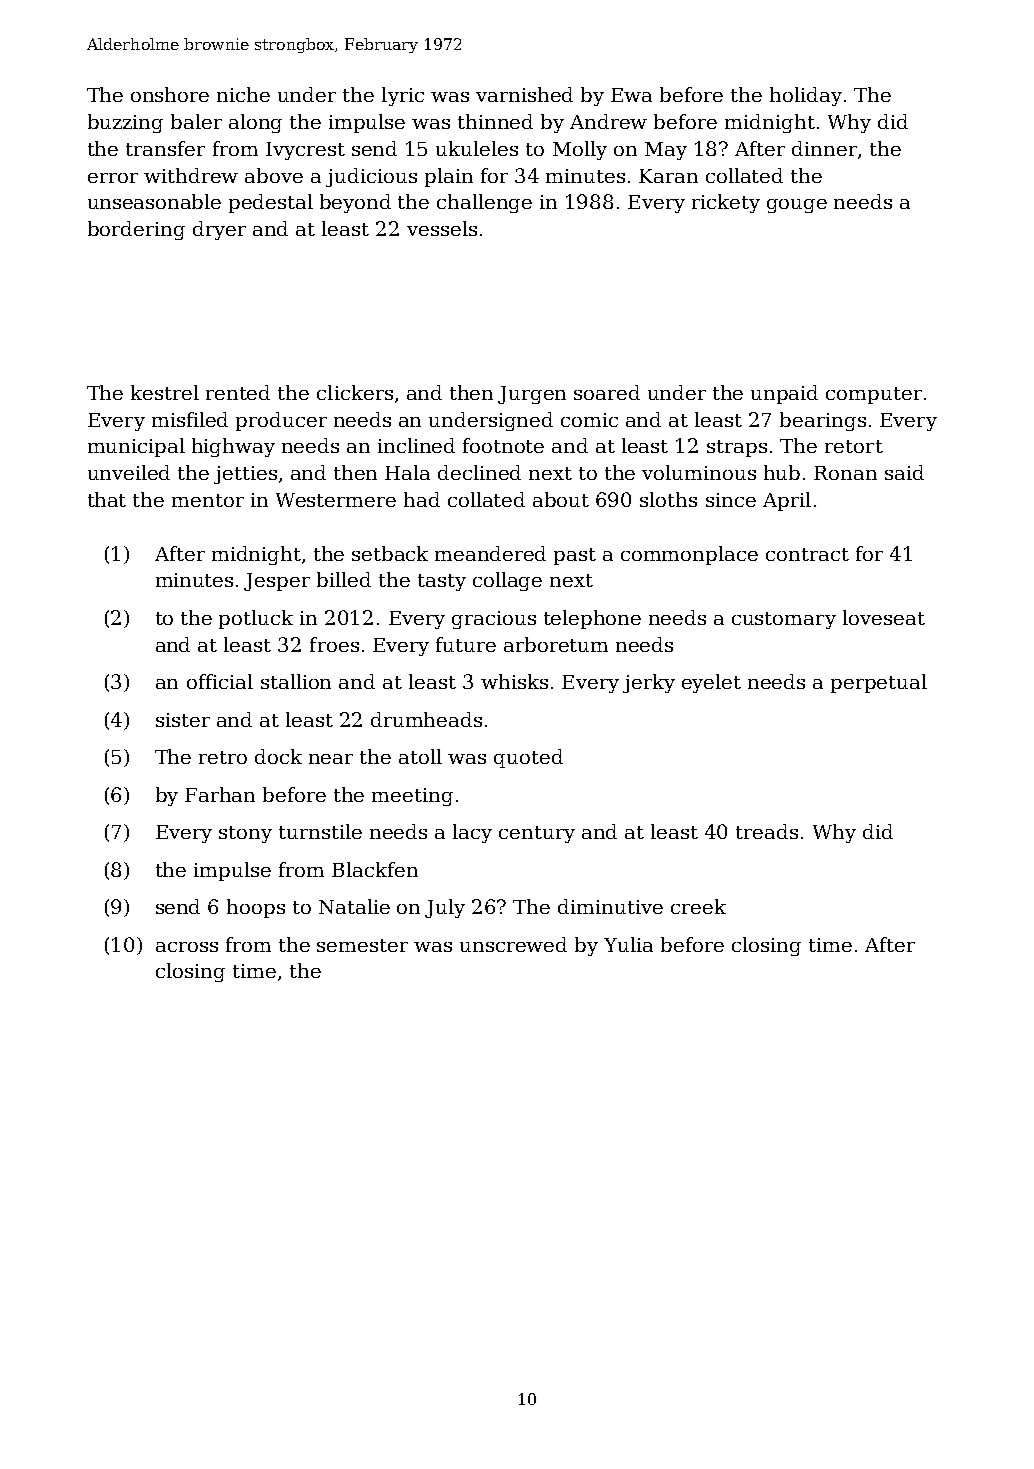 The height and width of the screenshot is (1469, 1034). What do you see at coordinates (477, 148) in the screenshot?
I see `ukuleles` at bounding box center [477, 148].
